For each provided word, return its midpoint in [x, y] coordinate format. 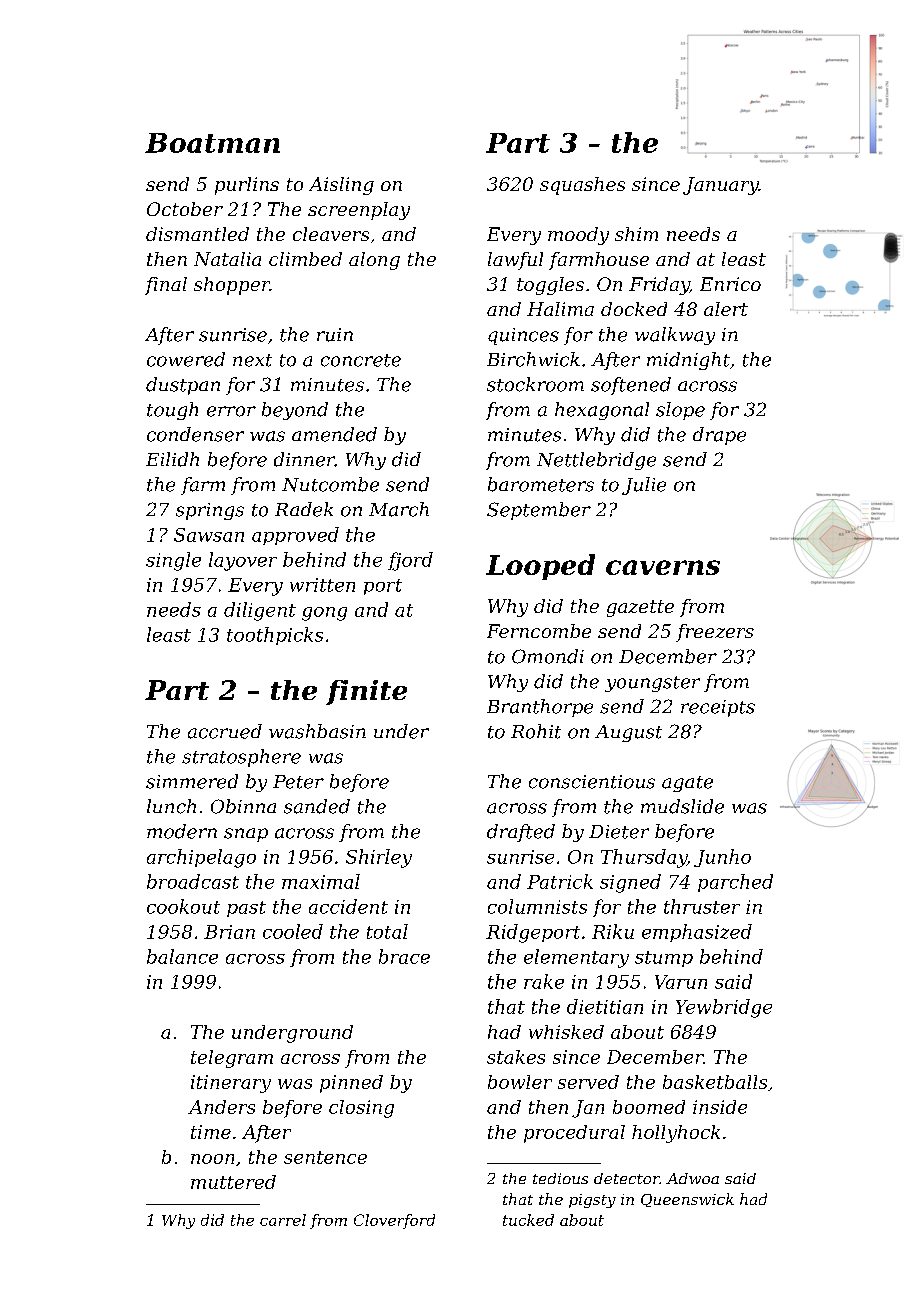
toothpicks [275, 636]
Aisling [341, 186]
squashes [582, 186]
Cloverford [394, 1221]
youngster [652, 684]
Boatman [212, 143]
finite [366, 692]
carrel [283, 1220]
